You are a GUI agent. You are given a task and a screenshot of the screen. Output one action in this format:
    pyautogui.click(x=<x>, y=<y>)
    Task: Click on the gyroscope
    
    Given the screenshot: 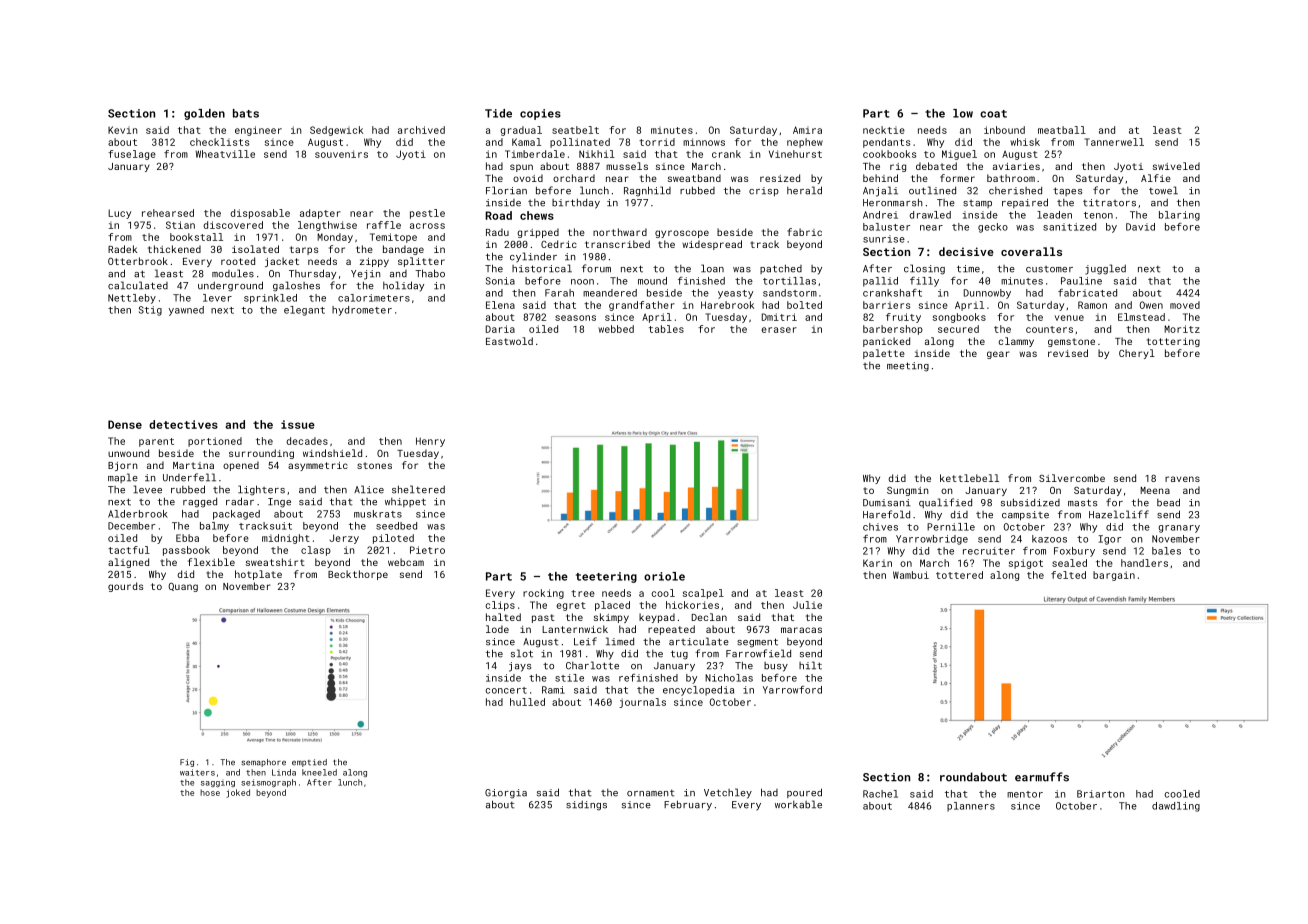 What is the action you would take?
    pyautogui.click(x=682, y=234)
